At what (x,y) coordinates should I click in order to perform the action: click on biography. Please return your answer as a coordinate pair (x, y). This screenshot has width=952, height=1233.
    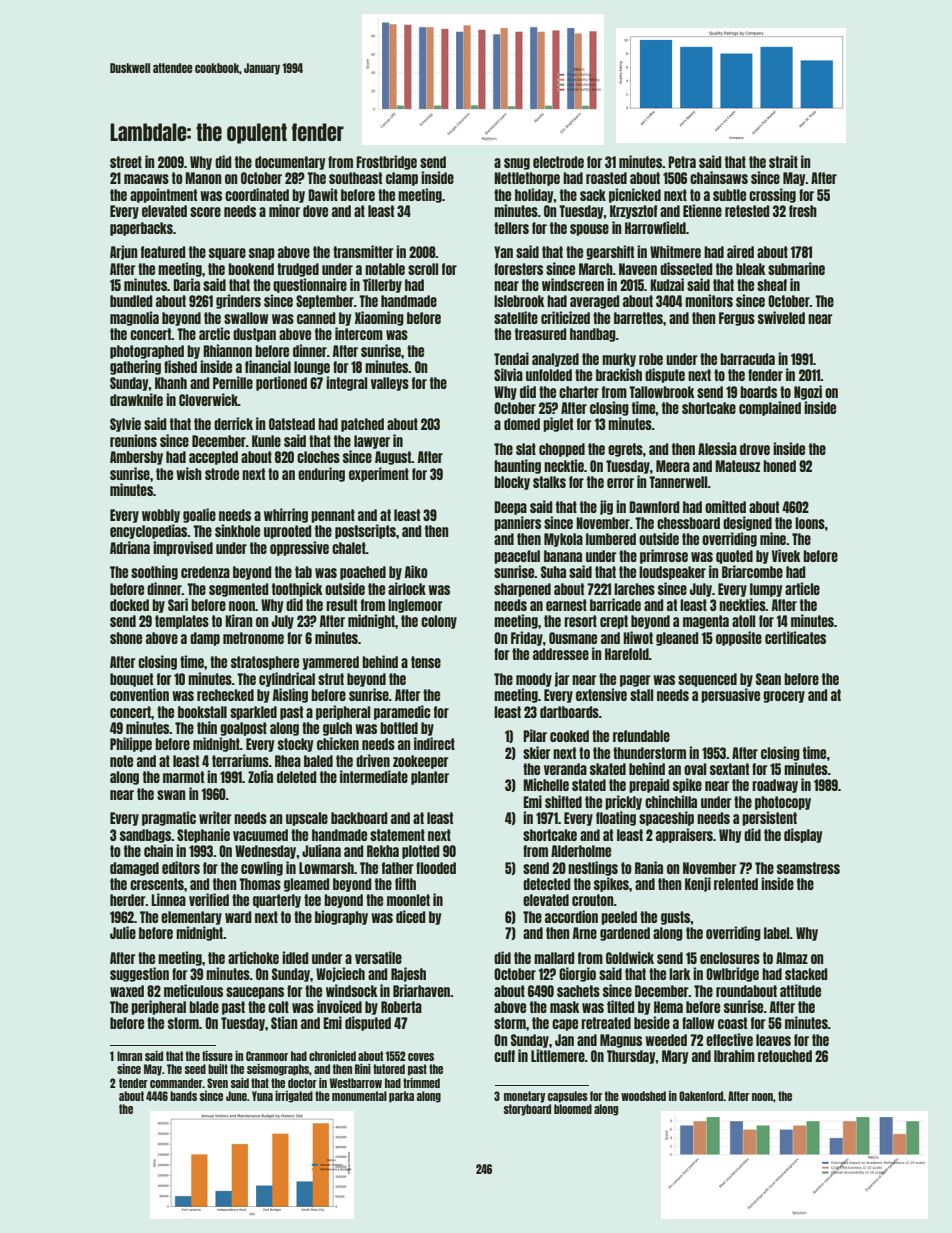
    Looking at the image, I should click on (341, 917).
